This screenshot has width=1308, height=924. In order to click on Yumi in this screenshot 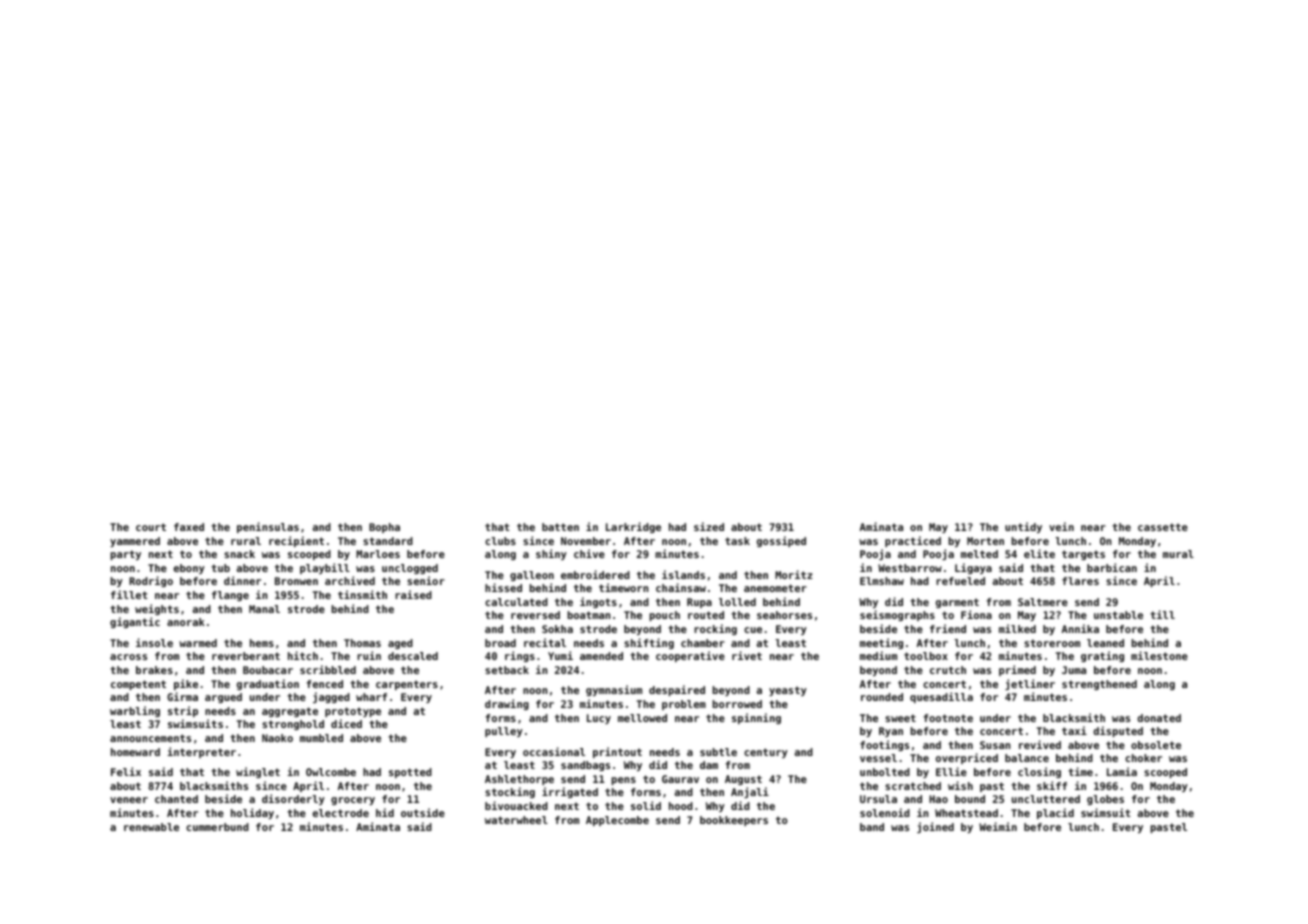, I will do `click(560, 655)`.
